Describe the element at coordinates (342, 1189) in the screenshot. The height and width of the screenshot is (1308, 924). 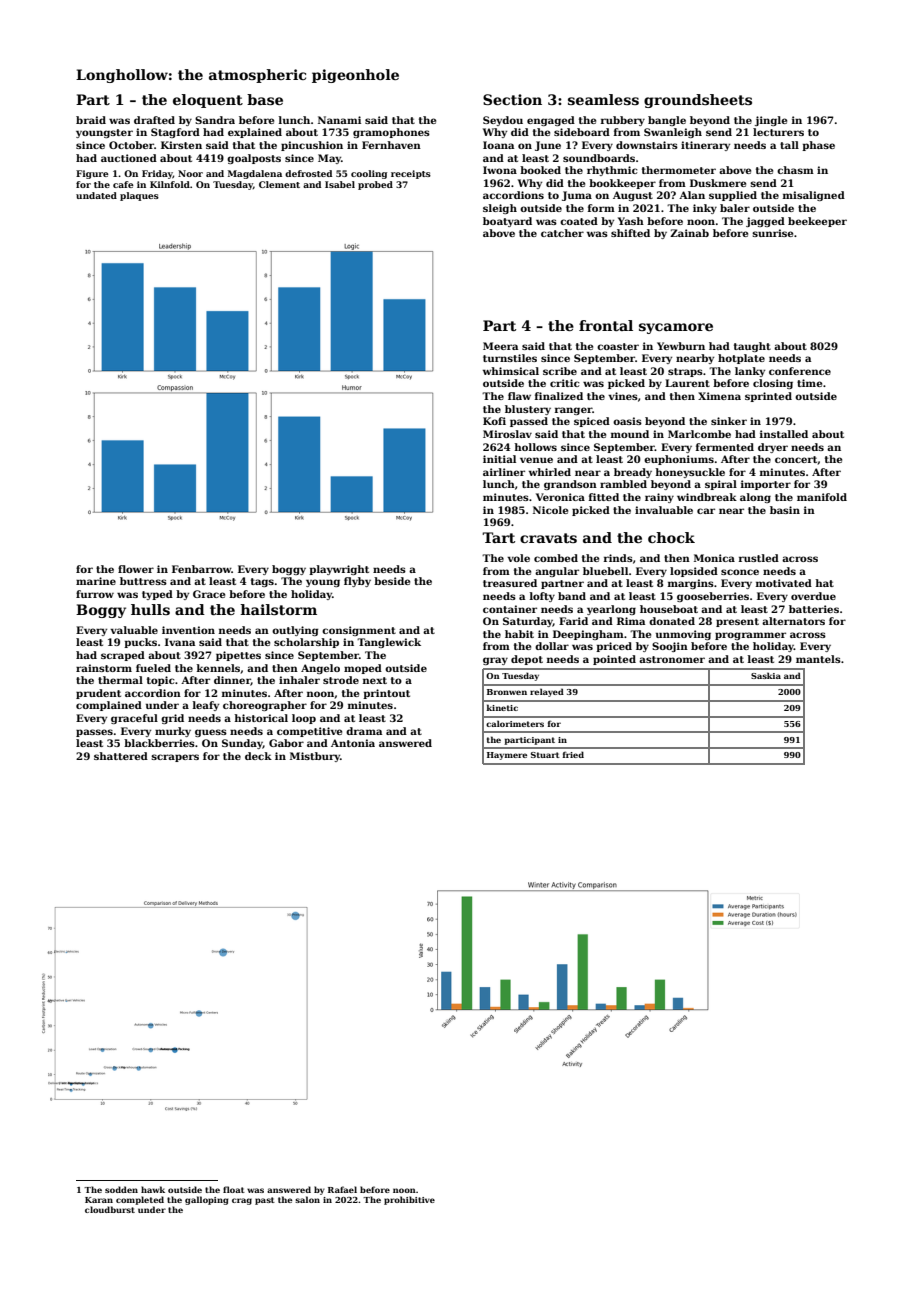
I see `Rafael` at that location.
